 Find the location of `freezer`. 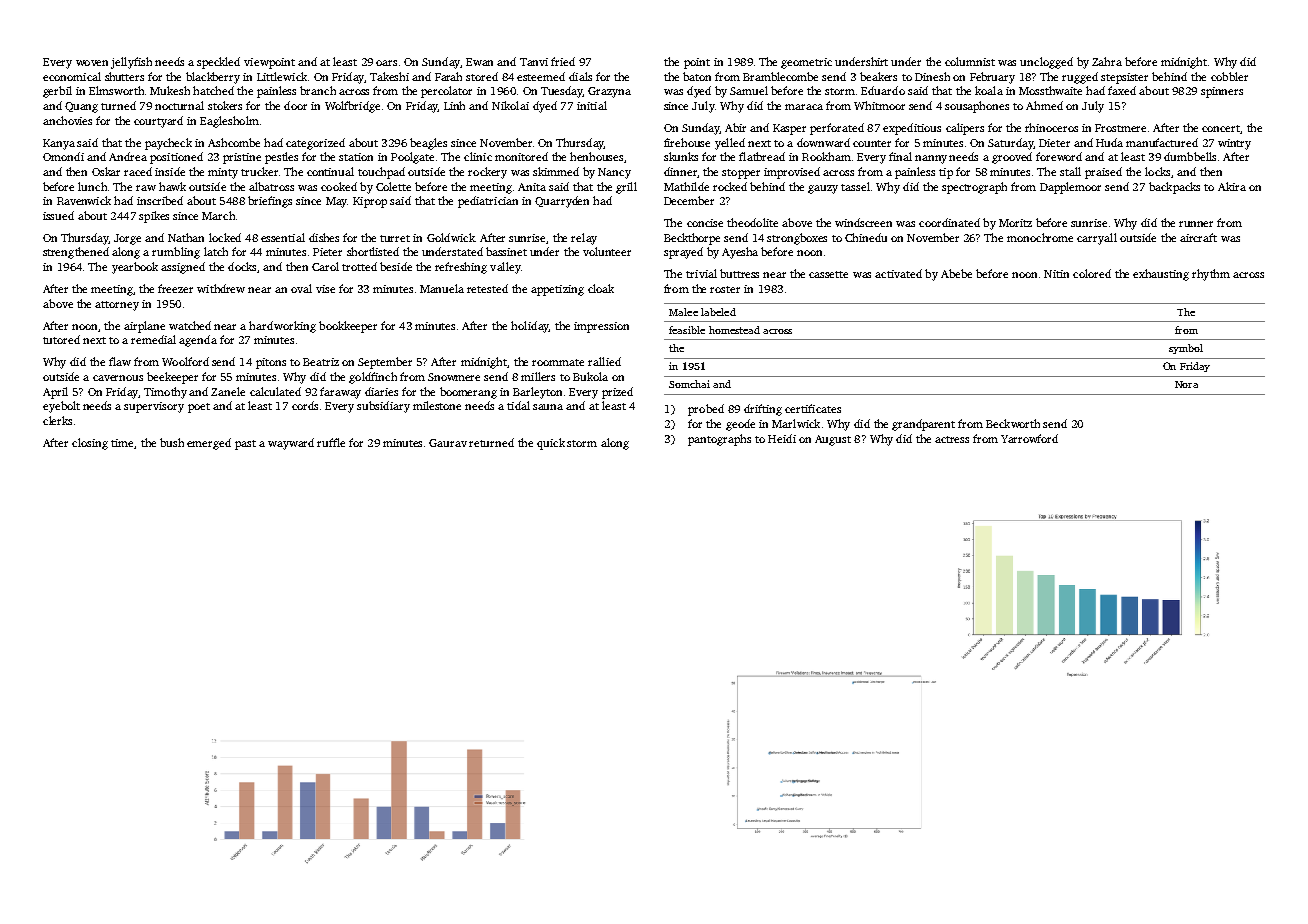

freezer is located at coordinates (175, 288).
